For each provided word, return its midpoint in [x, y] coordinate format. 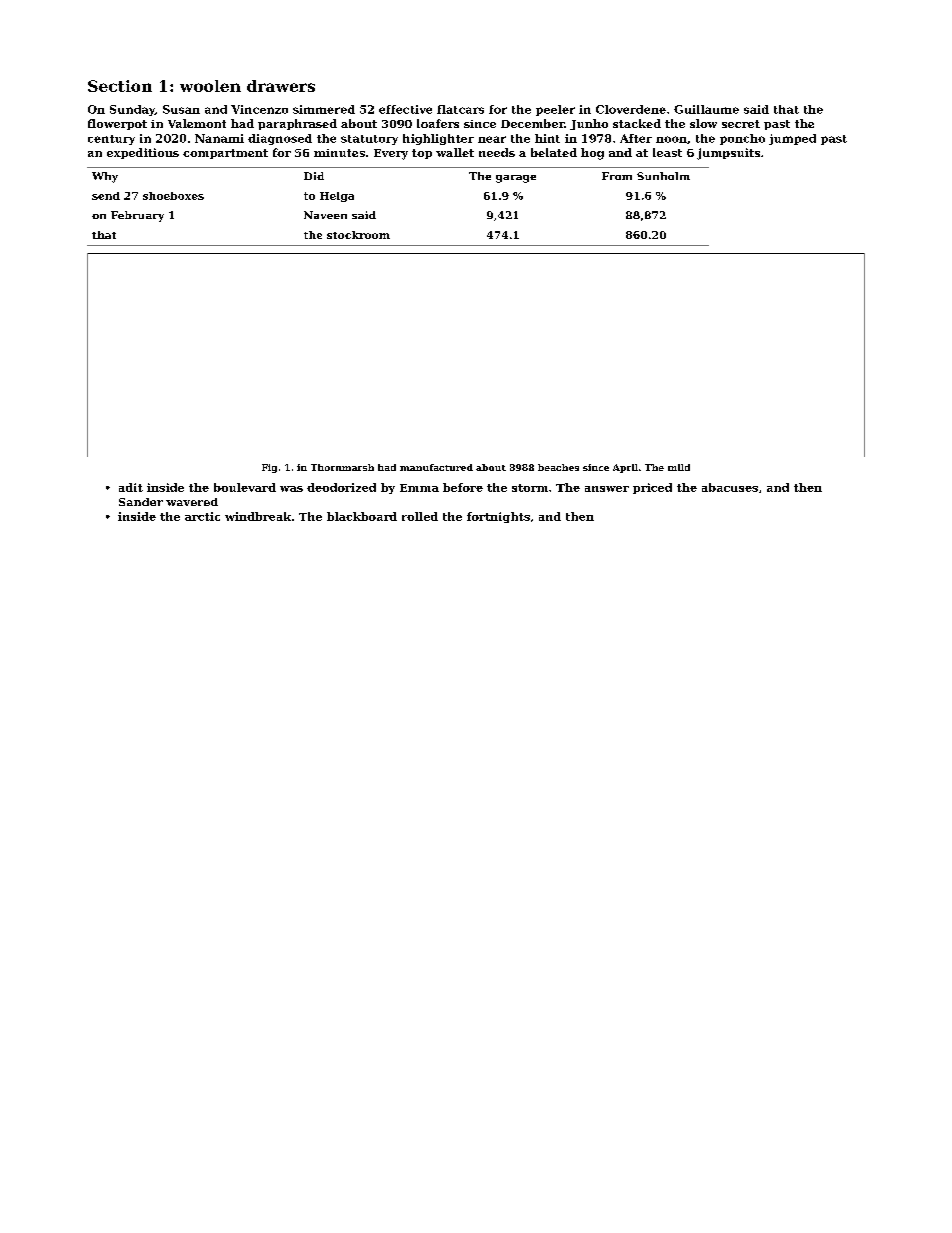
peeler [555, 110]
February [137, 216]
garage [516, 179]
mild [679, 467]
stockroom [358, 235]
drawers [281, 86]
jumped [792, 139]
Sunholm [663, 176]
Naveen [325, 215]
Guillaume [706, 109]
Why [105, 177]
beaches [558, 467]
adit [131, 487]
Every [391, 154]
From [617, 176]
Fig [269, 468]
